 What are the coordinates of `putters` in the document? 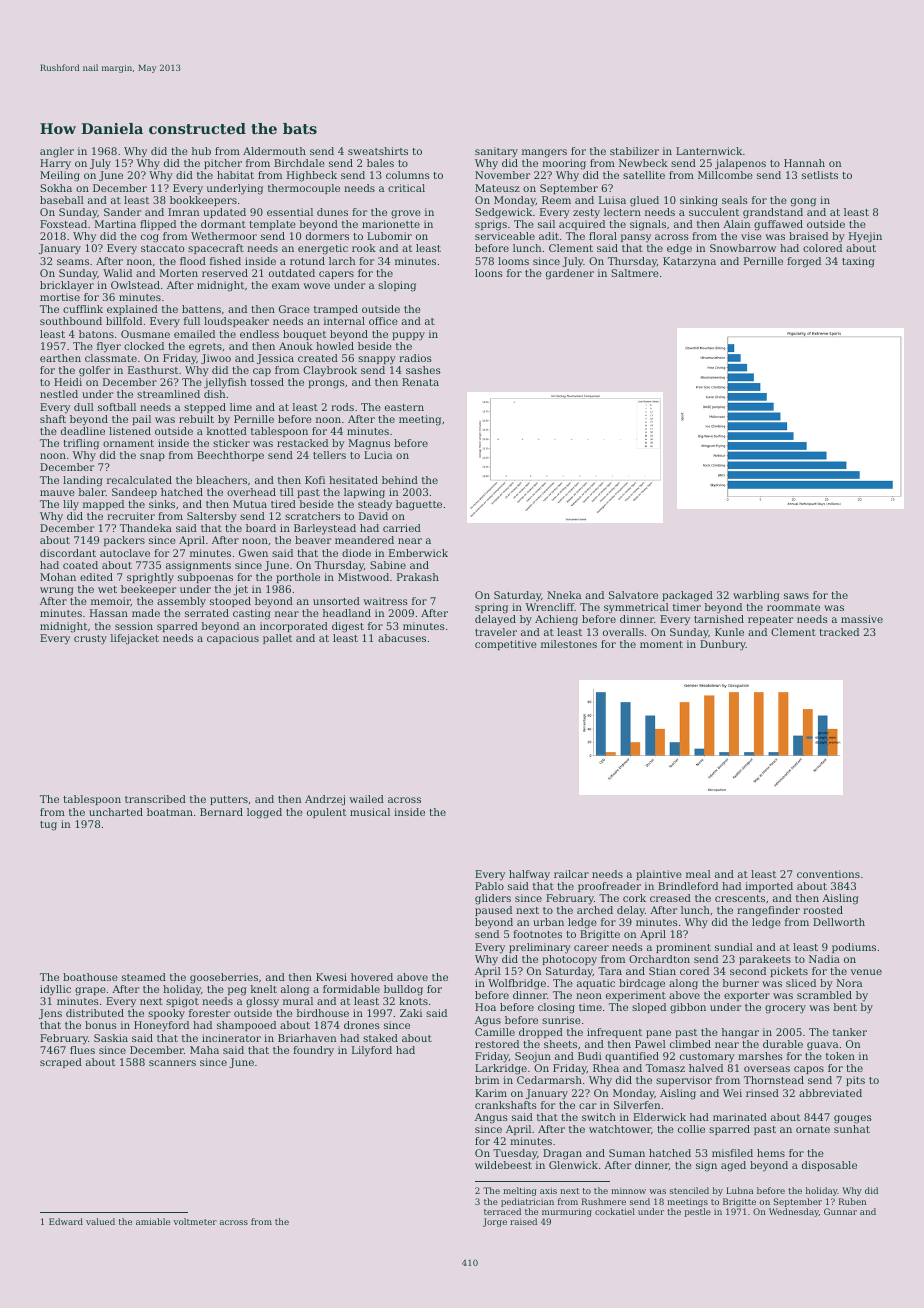 It's located at (229, 800).
